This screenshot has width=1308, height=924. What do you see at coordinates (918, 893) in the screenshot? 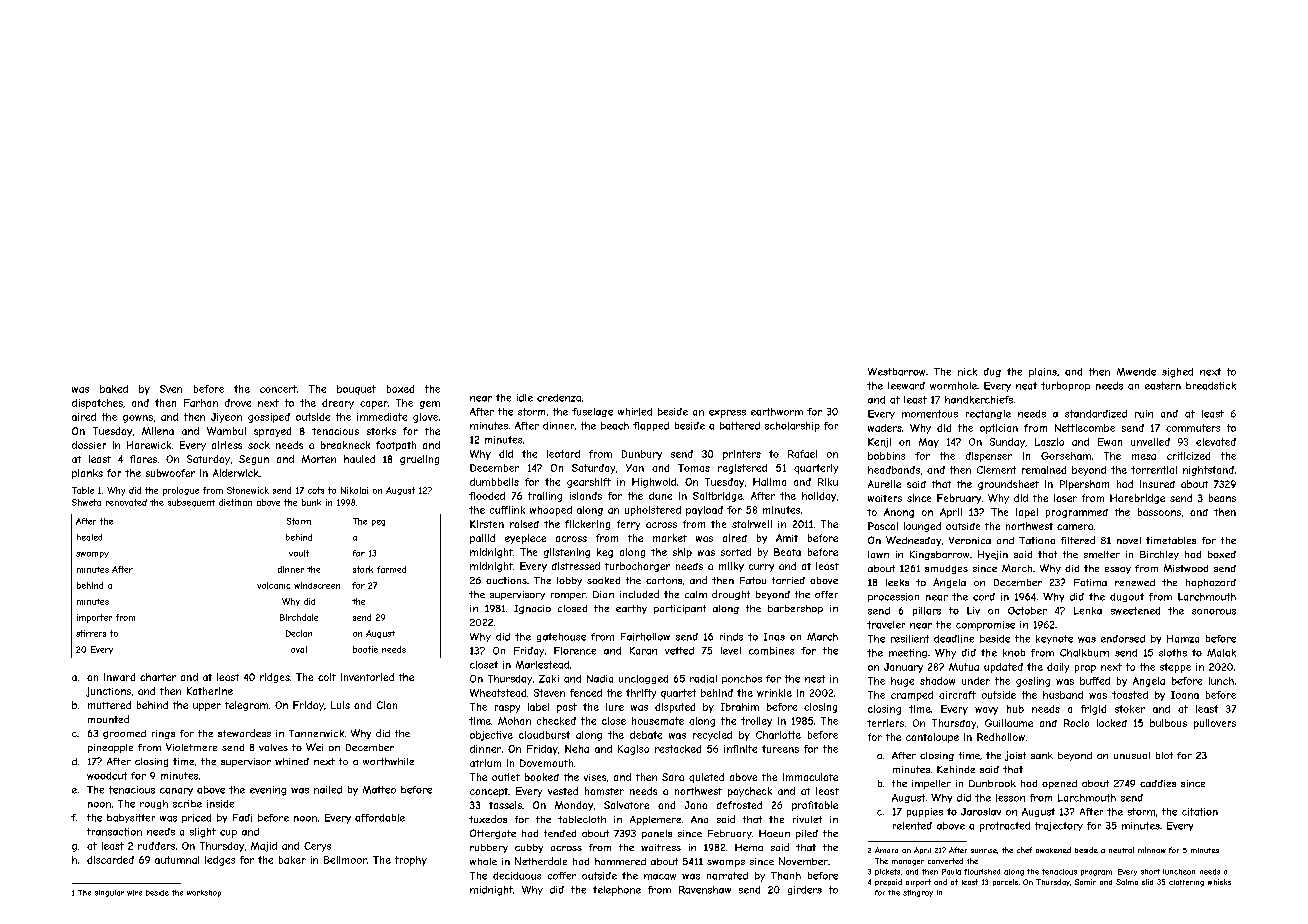
I see `stingray` at bounding box center [918, 893].
